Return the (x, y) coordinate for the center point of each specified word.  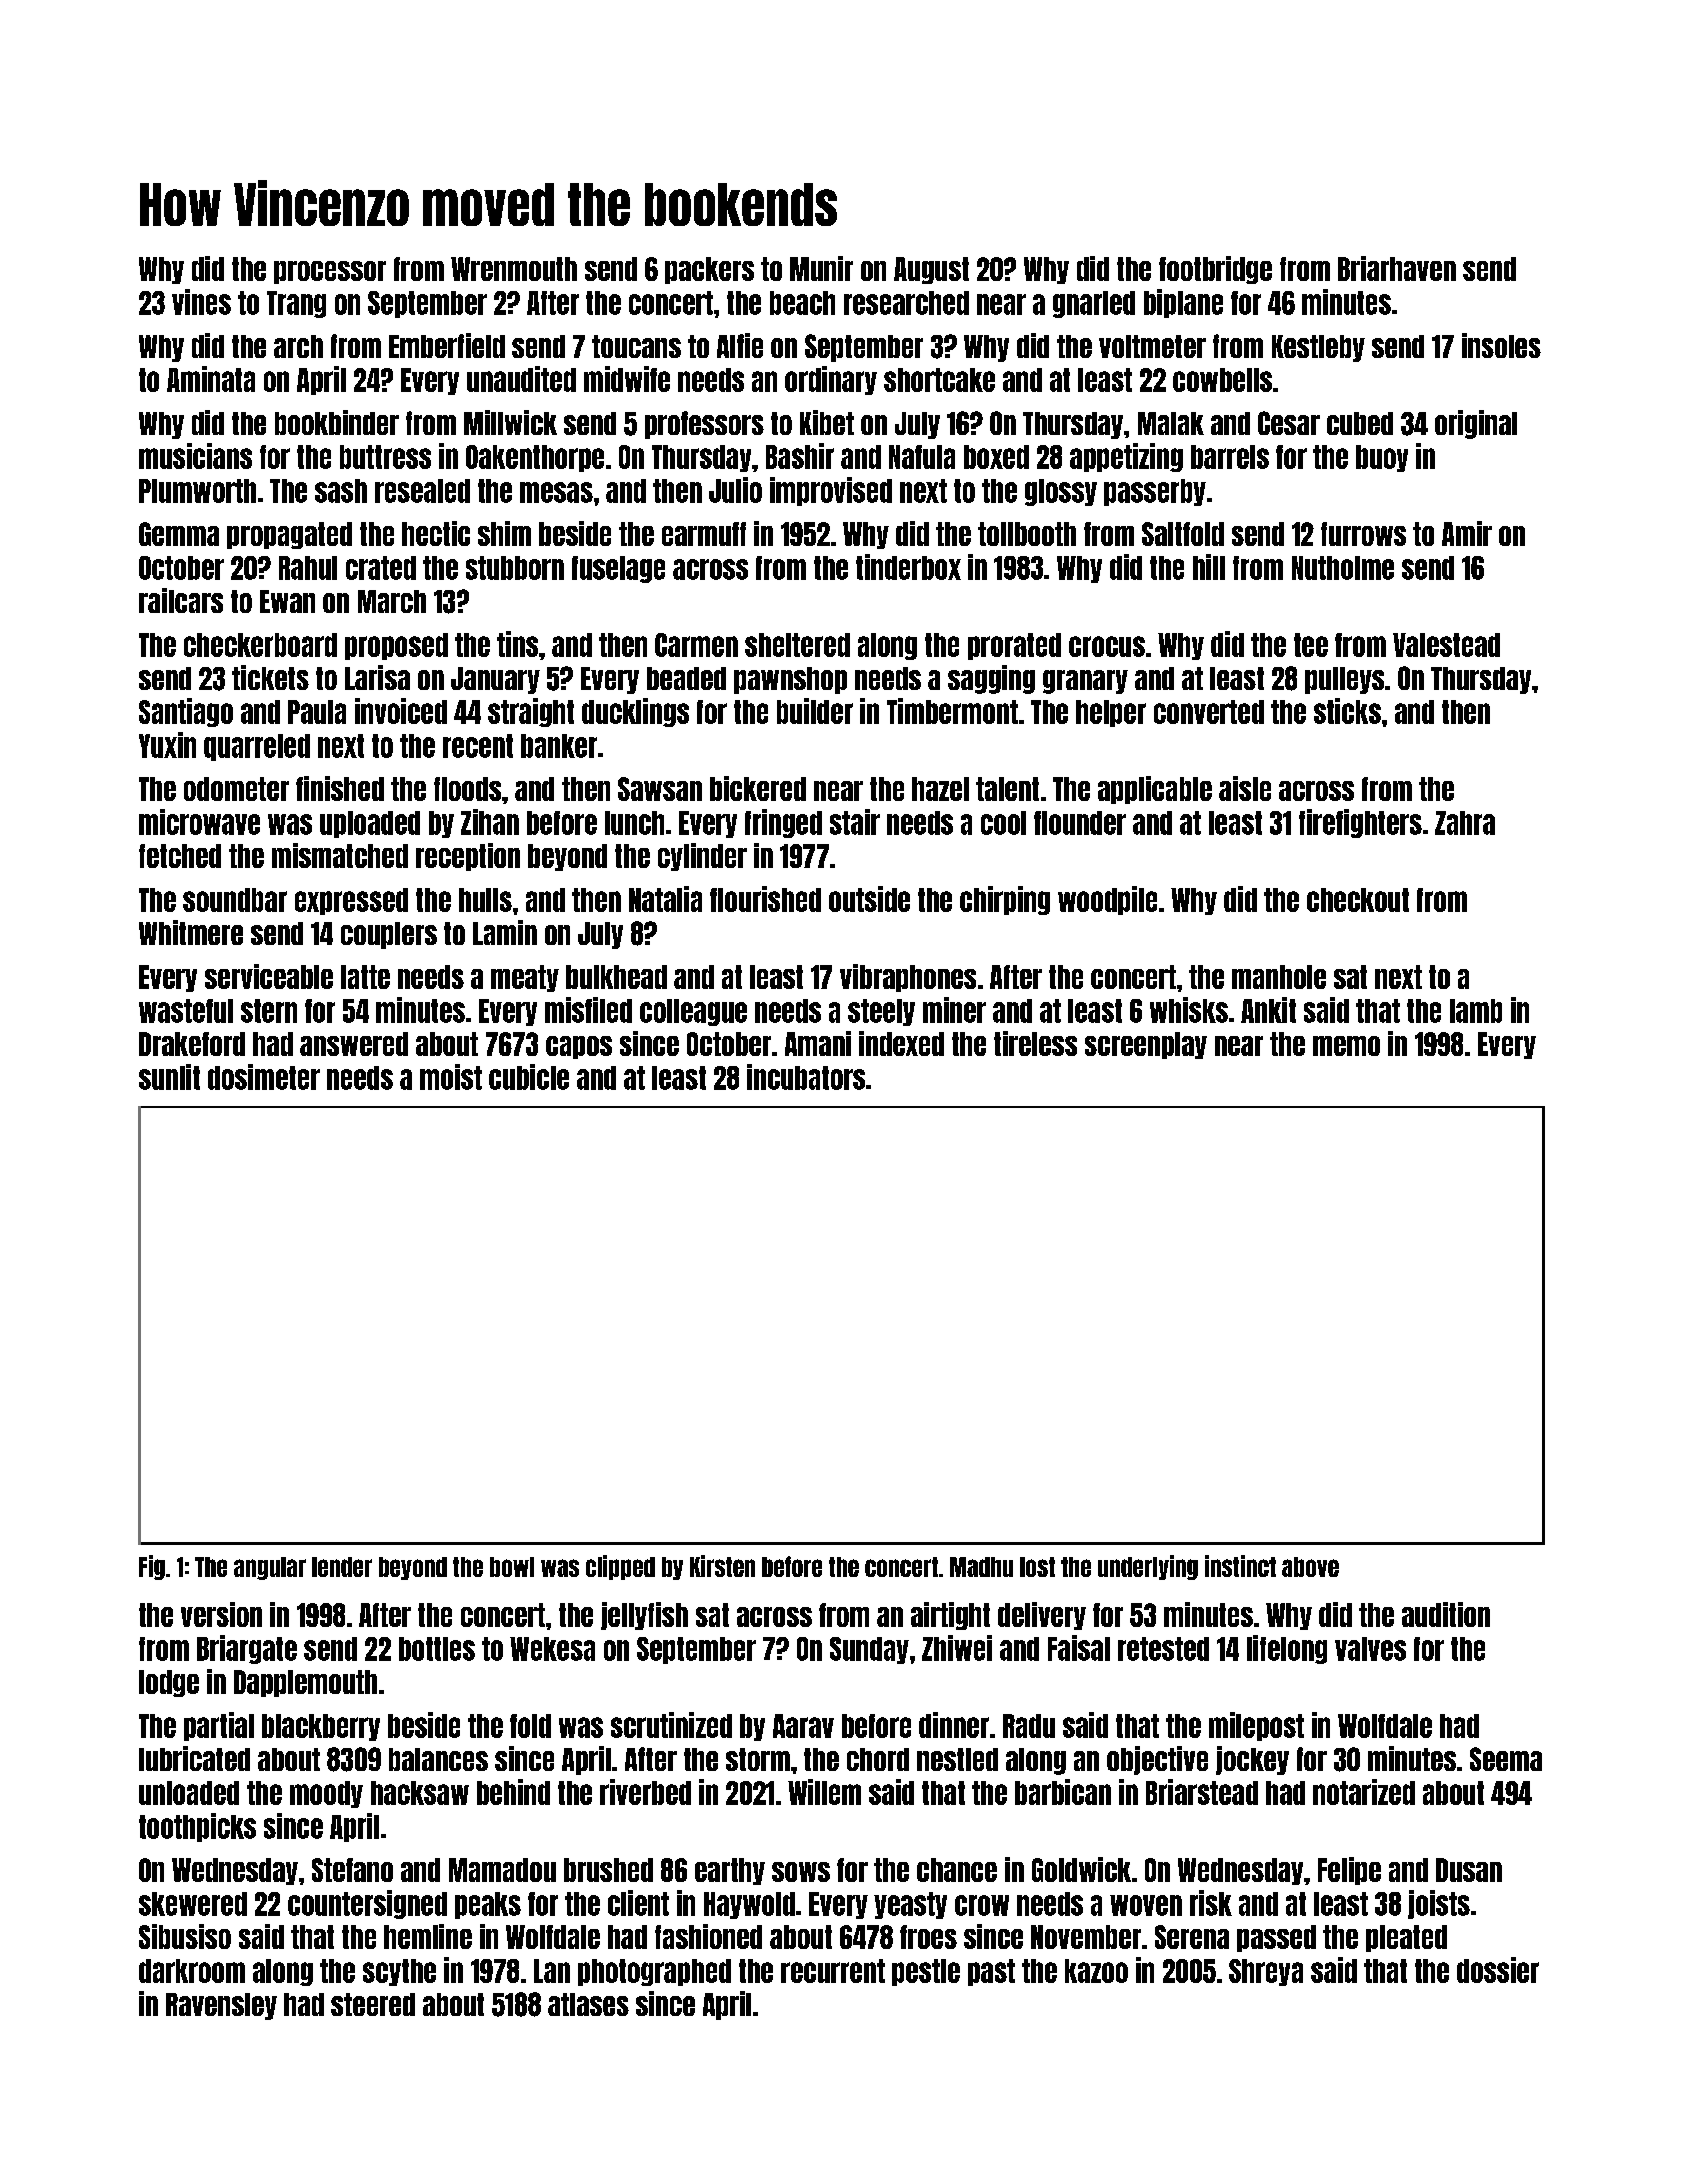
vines (201, 302)
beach (802, 303)
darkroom (192, 1971)
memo (1346, 1046)
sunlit (169, 1077)
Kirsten (722, 1566)
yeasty (910, 1905)
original (1476, 424)
